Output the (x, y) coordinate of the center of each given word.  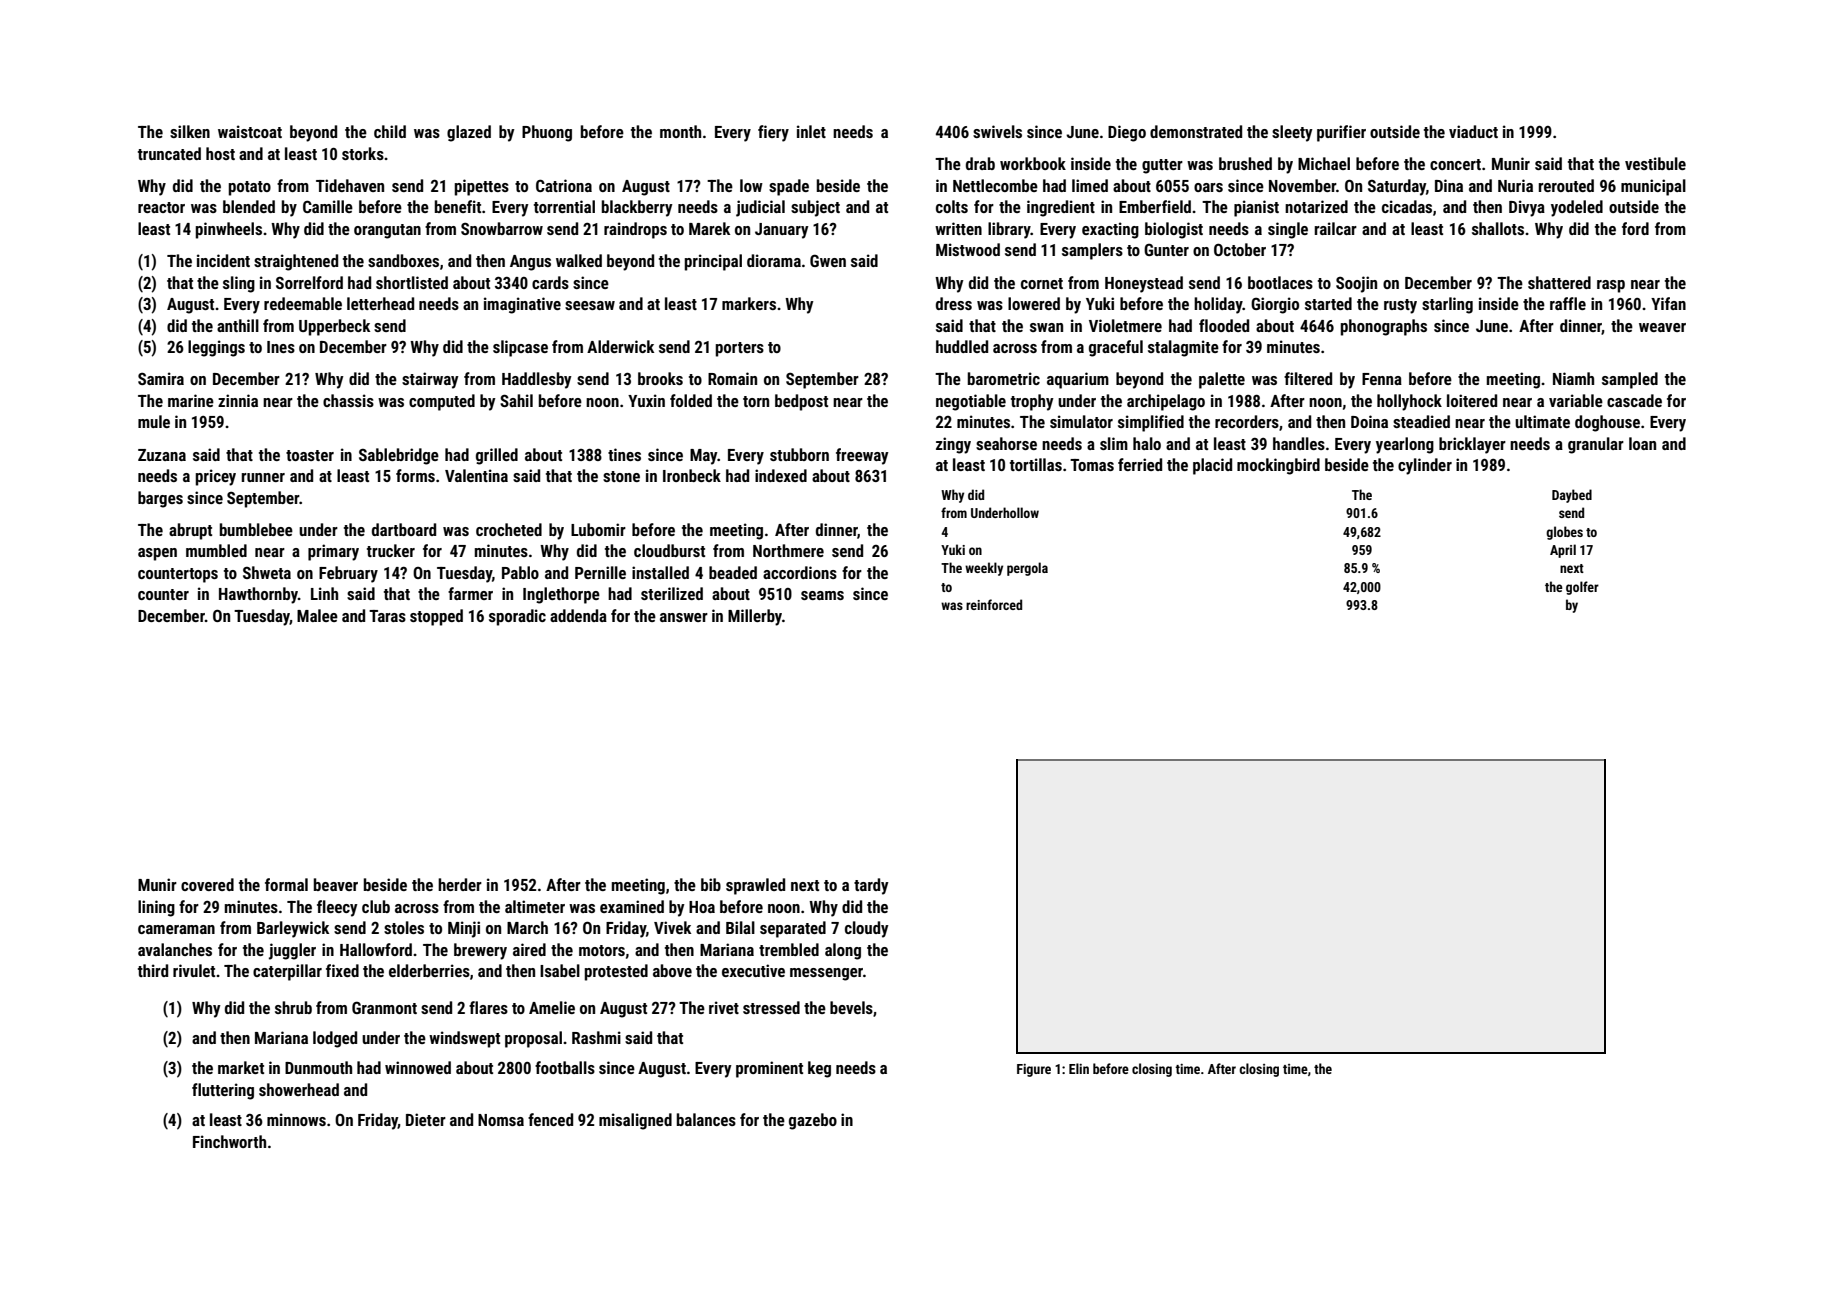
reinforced (994, 604)
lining (156, 908)
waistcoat (250, 131)
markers (749, 303)
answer (684, 617)
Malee (317, 615)
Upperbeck (334, 327)
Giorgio (1275, 305)
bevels (851, 1007)
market (241, 1067)
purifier (1341, 133)
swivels (997, 131)
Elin (1079, 1068)
